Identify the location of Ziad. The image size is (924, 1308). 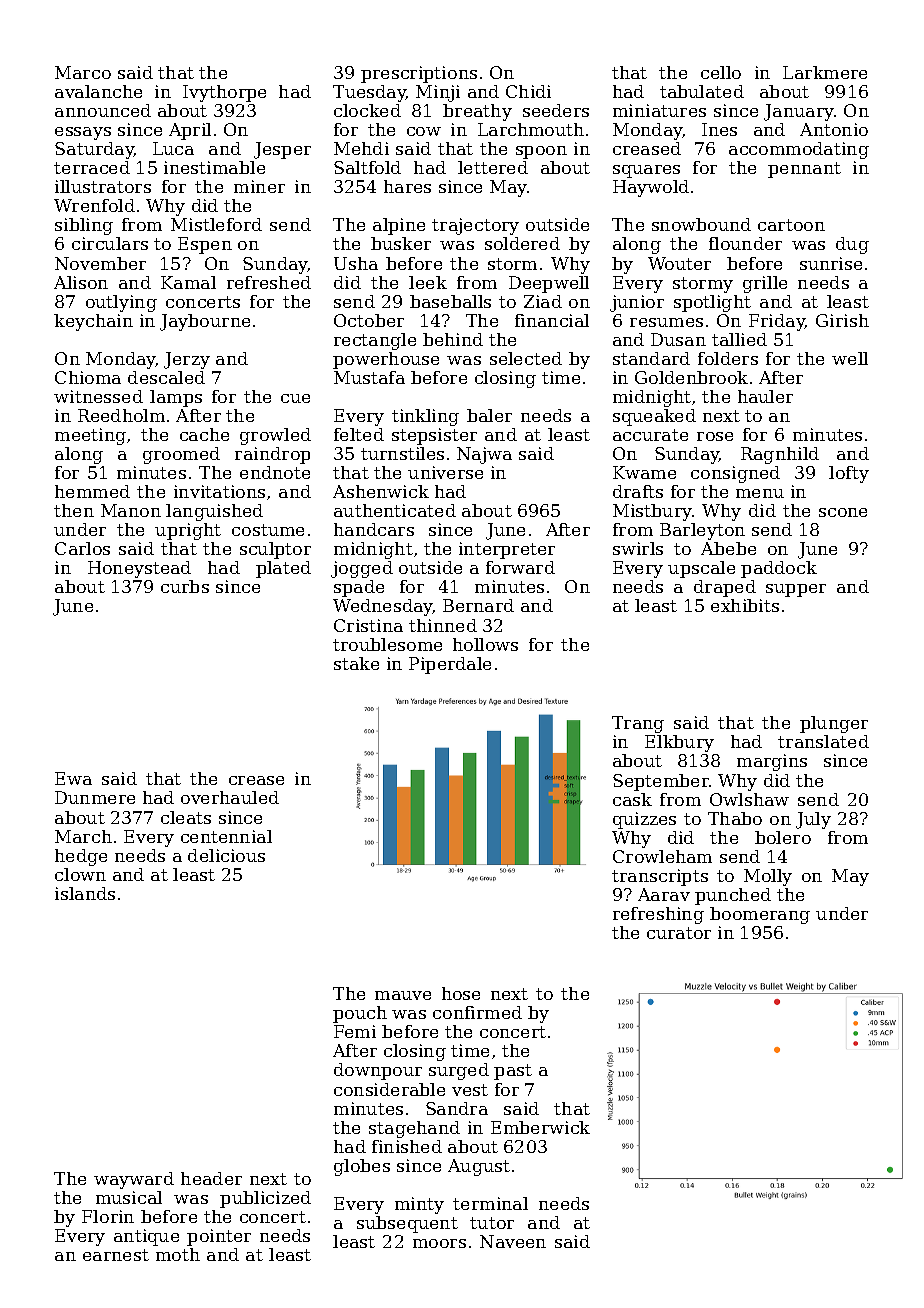
(543, 301).
